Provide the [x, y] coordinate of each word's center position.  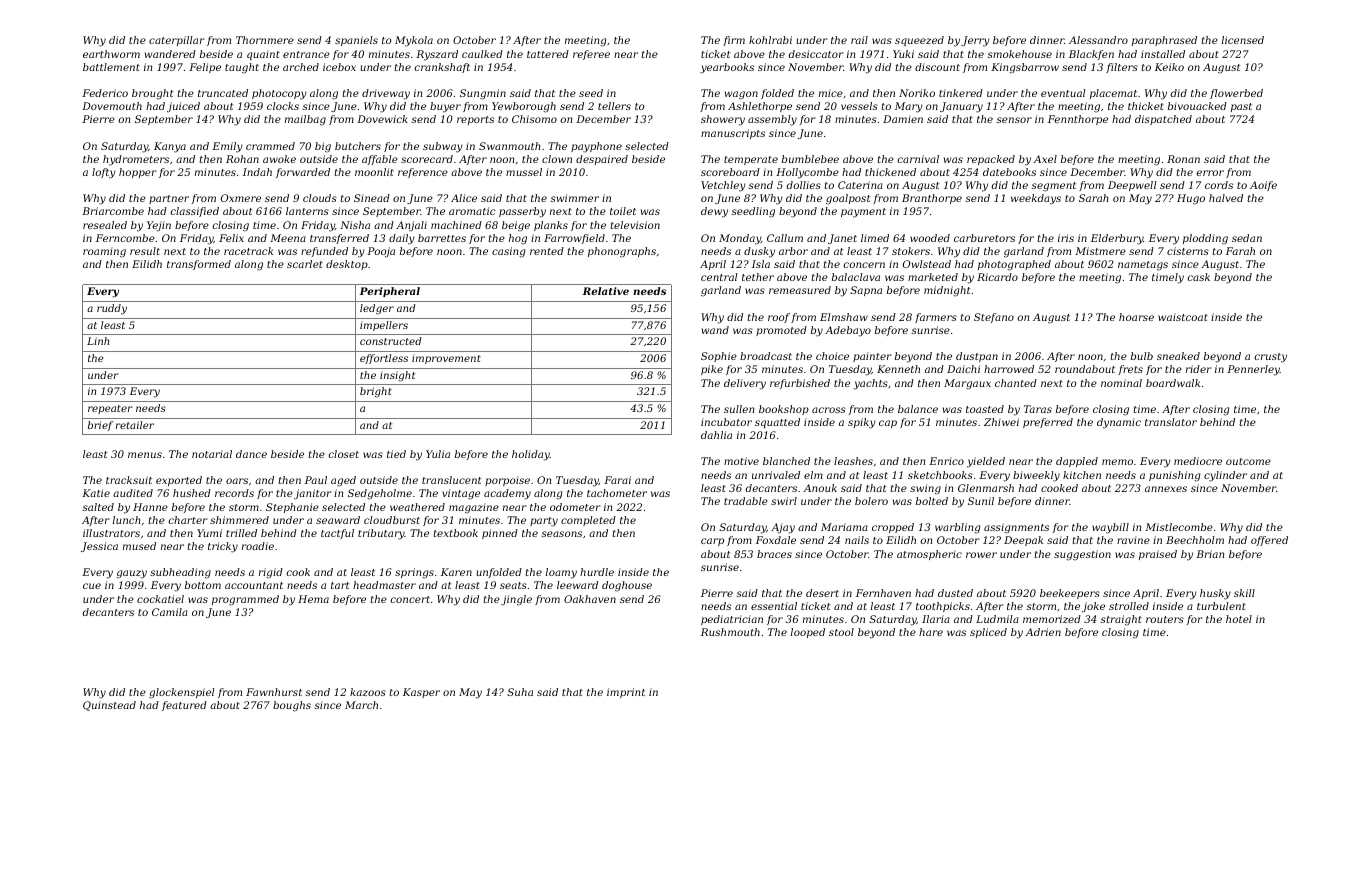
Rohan [242, 159]
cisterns [1188, 251]
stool [841, 632]
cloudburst [392, 520]
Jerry [975, 41]
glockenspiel [182, 693]
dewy [714, 212]
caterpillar [177, 41]
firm [734, 41]
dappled [1077, 462]
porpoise [507, 481]
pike [712, 370]
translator [1171, 422]
